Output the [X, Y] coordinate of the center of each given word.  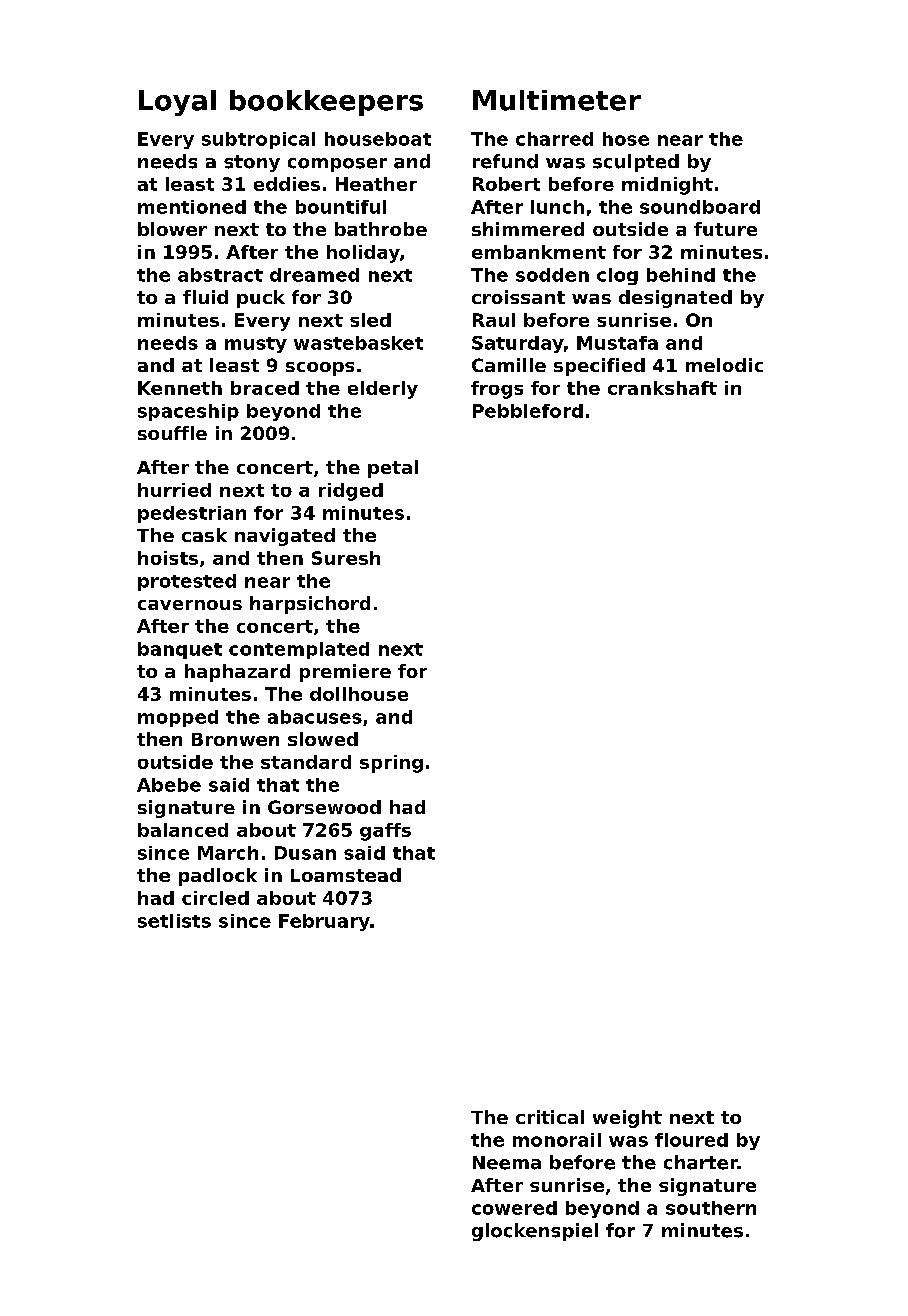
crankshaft [662, 388]
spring [391, 764]
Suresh [346, 558]
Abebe [169, 785]
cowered [514, 1208]
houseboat [378, 139]
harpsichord [310, 605]
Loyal [177, 103]
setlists [174, 921]
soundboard [700, 207]
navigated [285, 537]
